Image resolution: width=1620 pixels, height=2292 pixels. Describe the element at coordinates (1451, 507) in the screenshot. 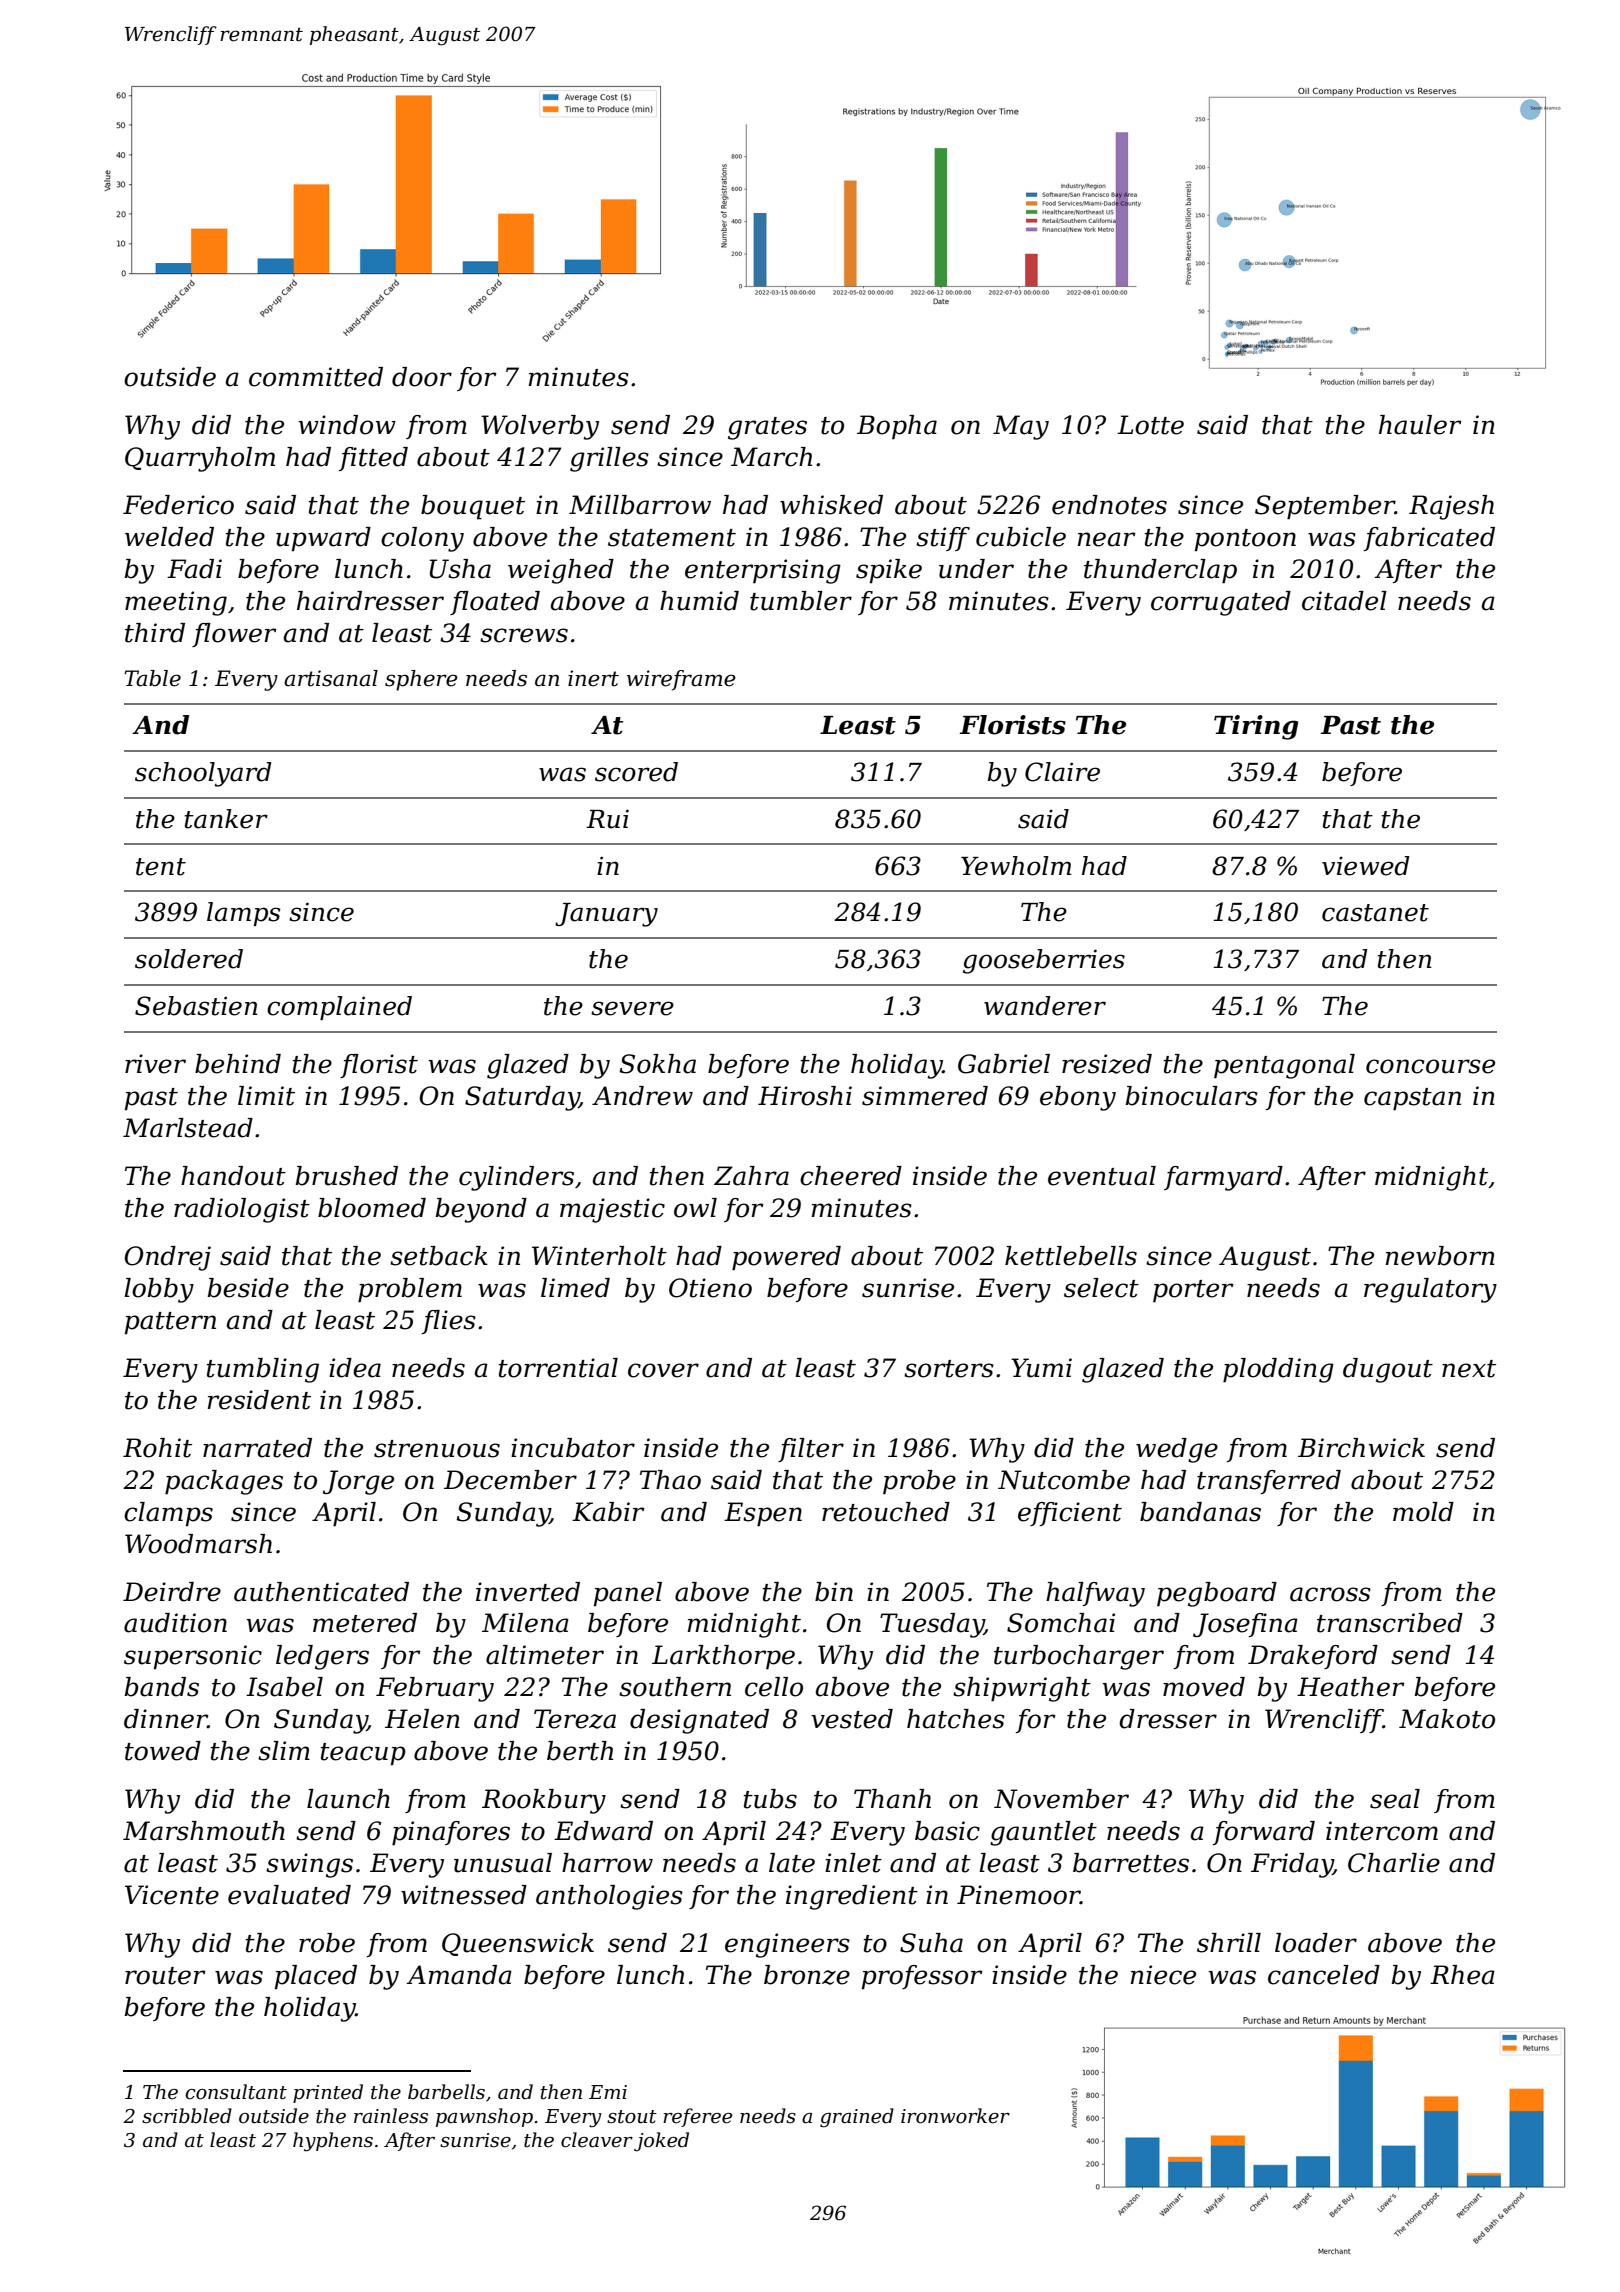

I see `Rajesh` at that location.
